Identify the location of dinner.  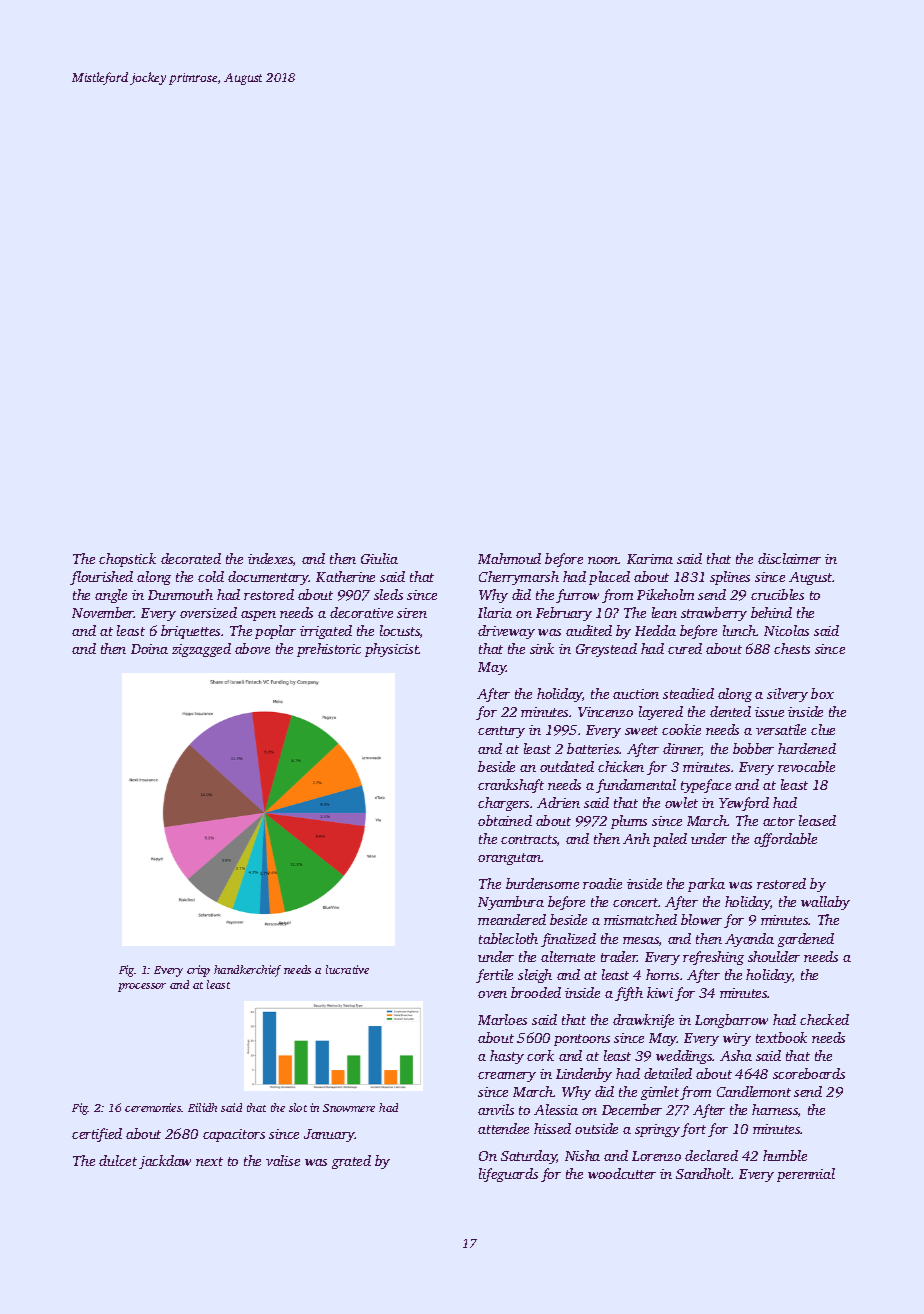
(682, 749).
